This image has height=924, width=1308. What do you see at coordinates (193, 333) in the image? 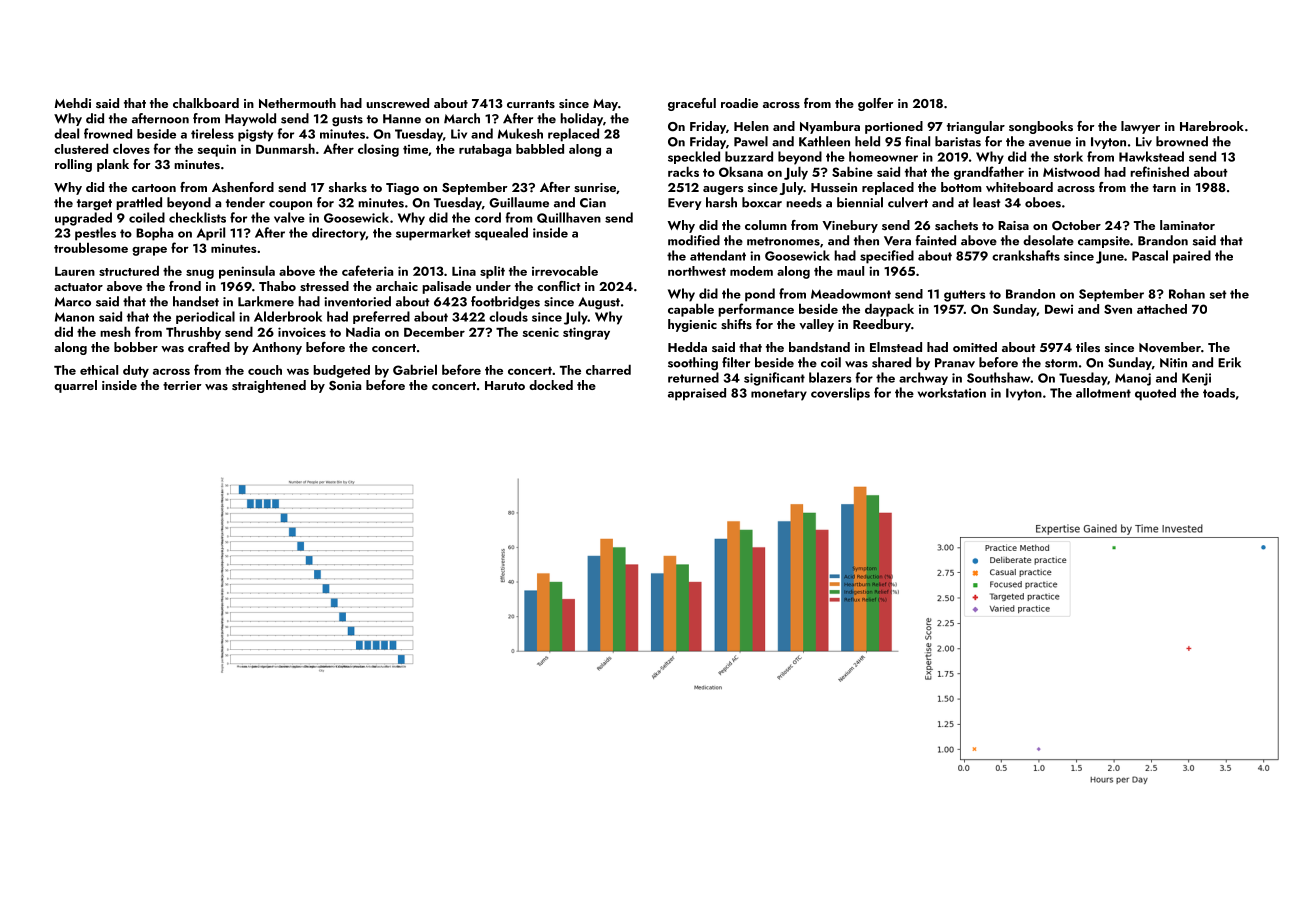
I see `Thrushby` at bounding box center [193, 333].
